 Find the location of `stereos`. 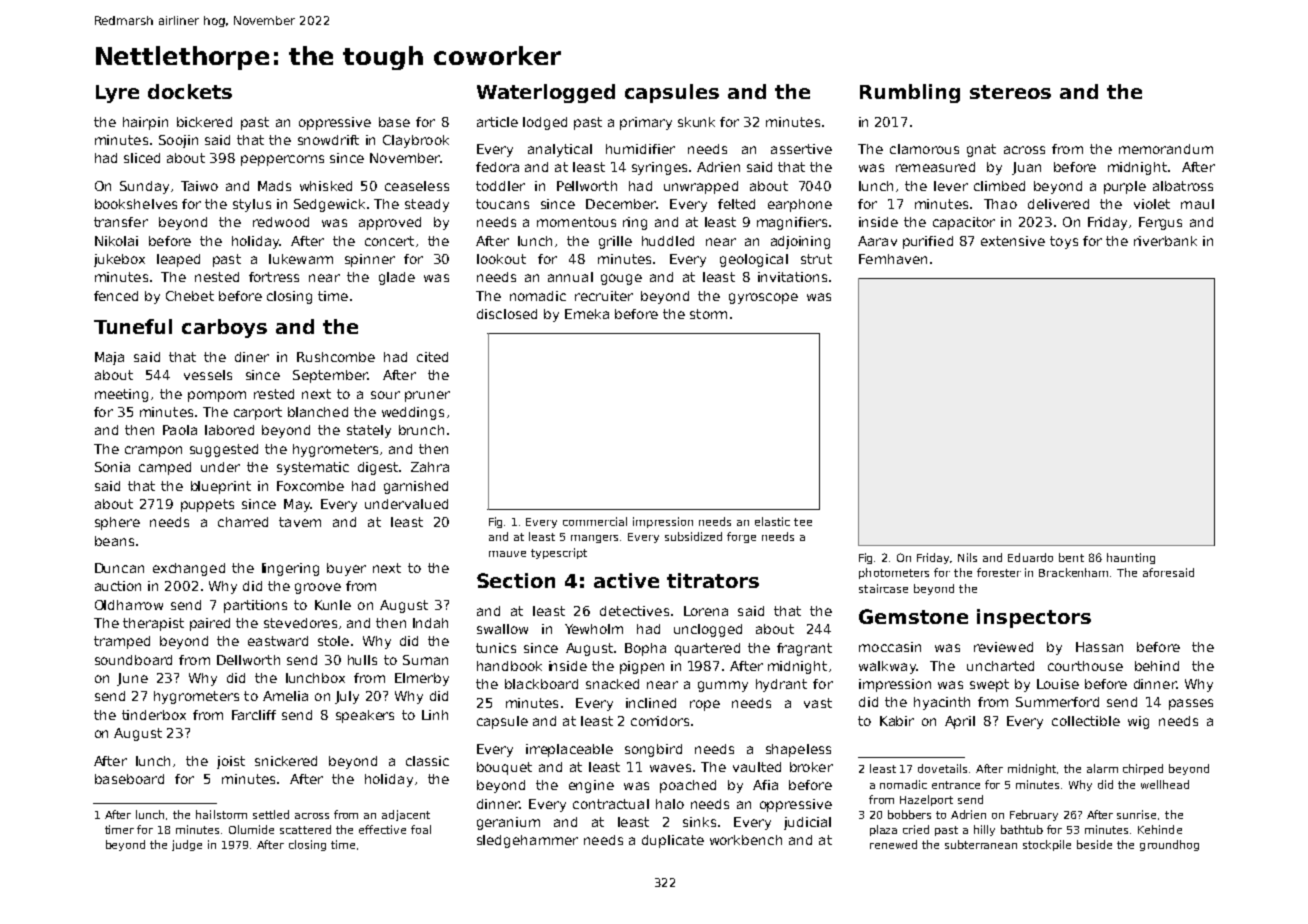

stereos is located at coordinates (1010, 92).
